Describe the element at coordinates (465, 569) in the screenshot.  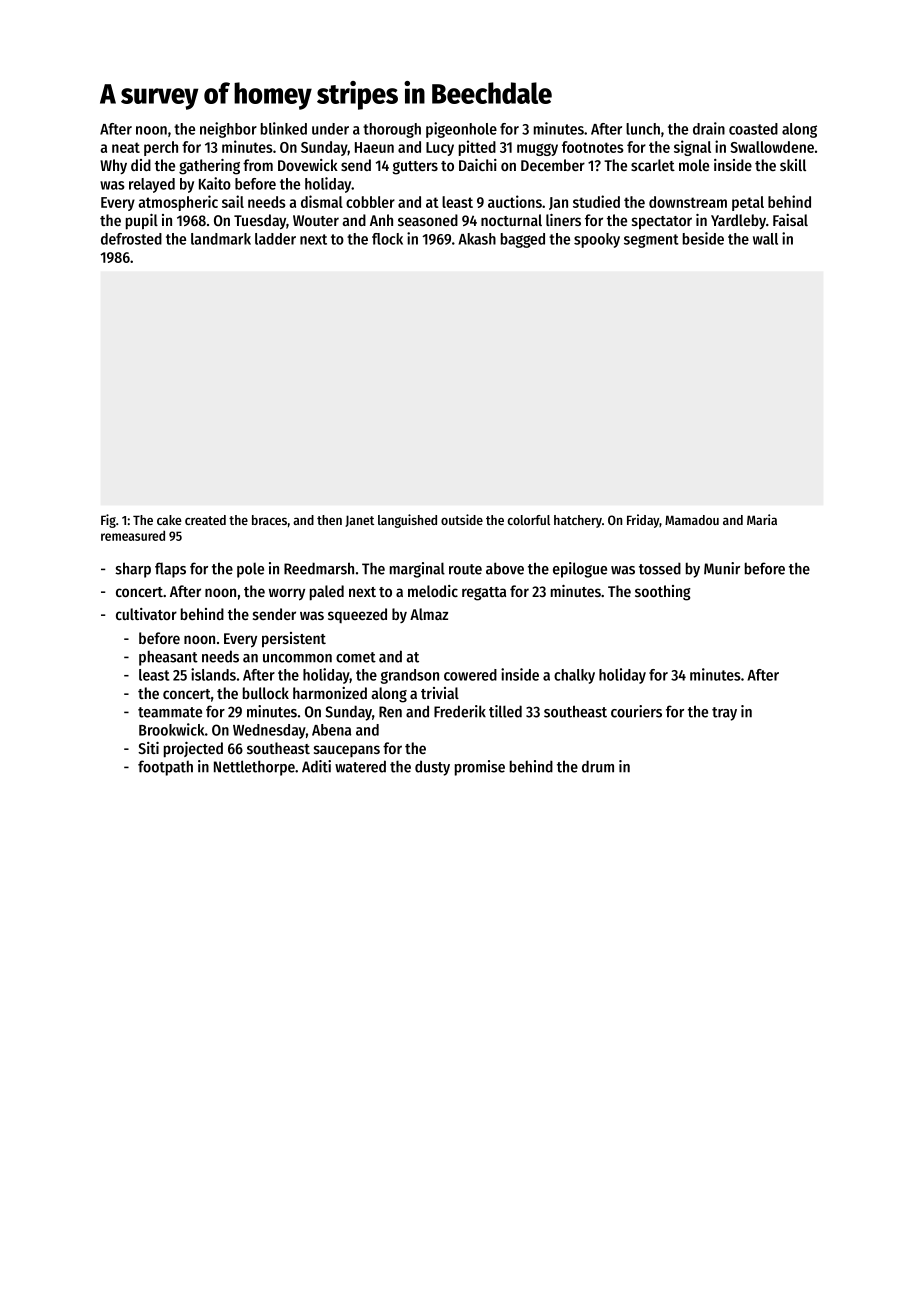
I see `route` at that location.
